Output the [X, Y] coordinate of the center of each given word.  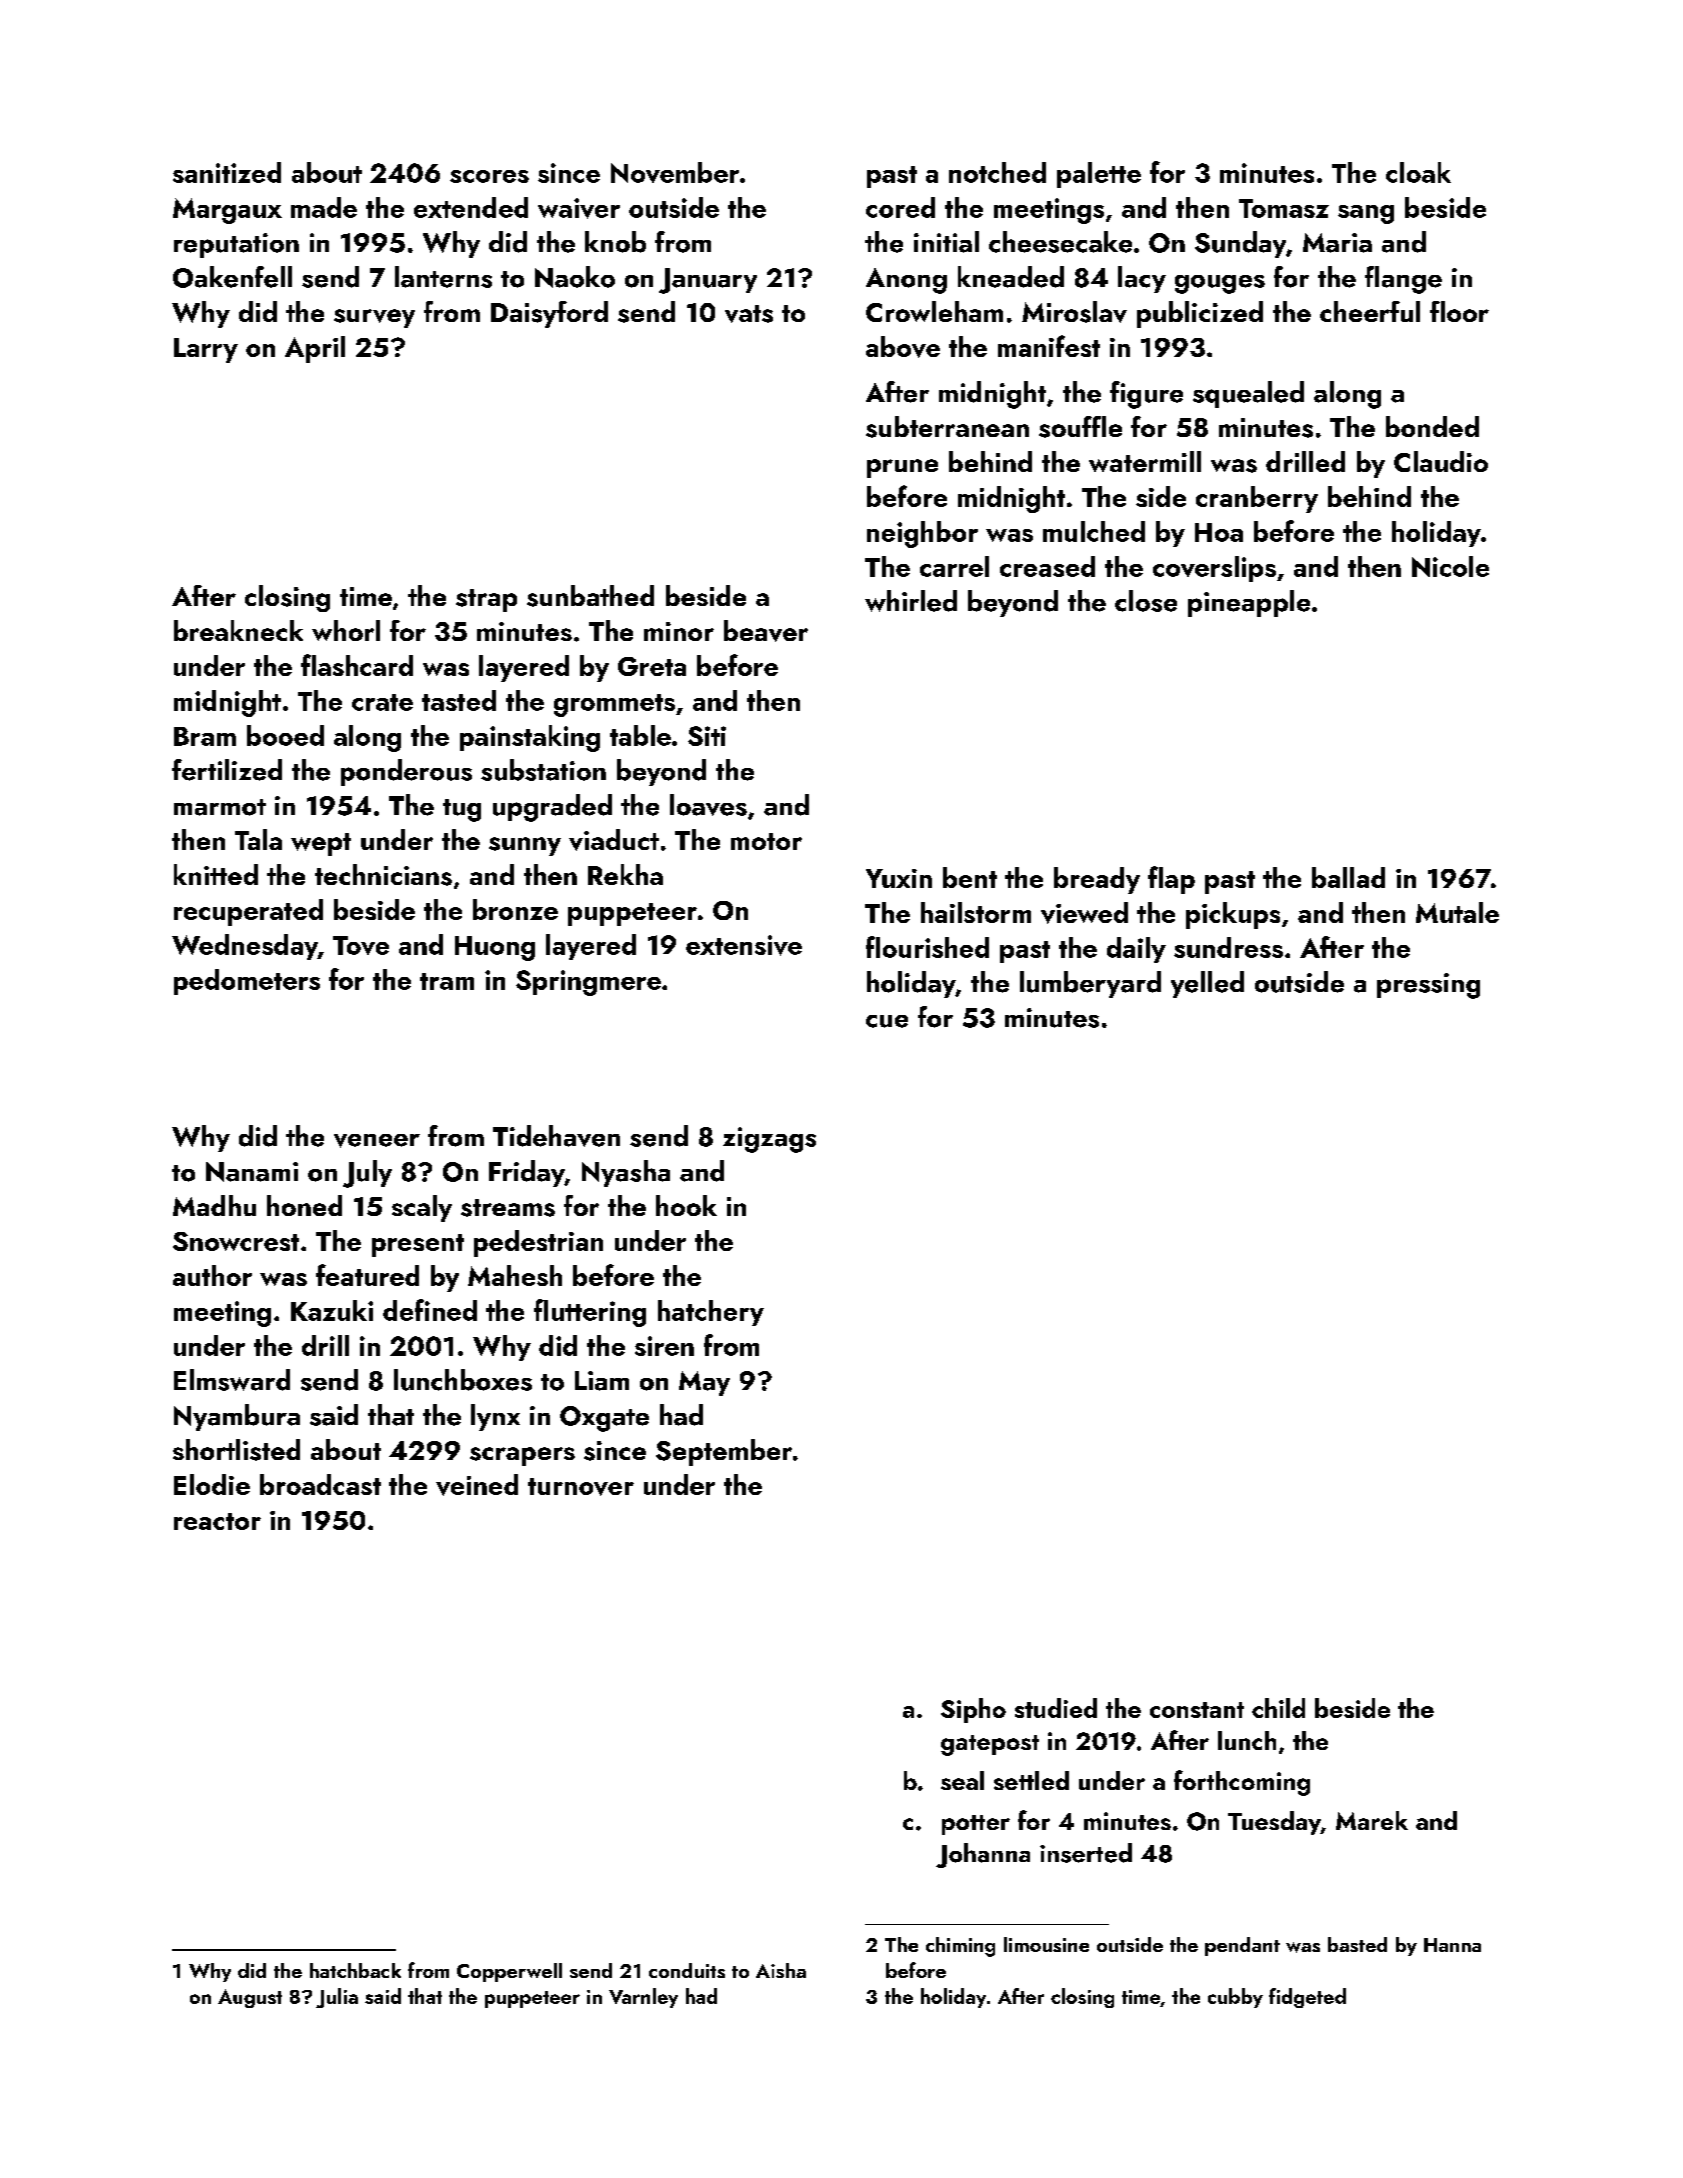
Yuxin [899, 878]
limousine [1046, 1944]
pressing [1428, 986]
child [1278, 1708]
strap [486, 600]
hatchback [355, 1970]
